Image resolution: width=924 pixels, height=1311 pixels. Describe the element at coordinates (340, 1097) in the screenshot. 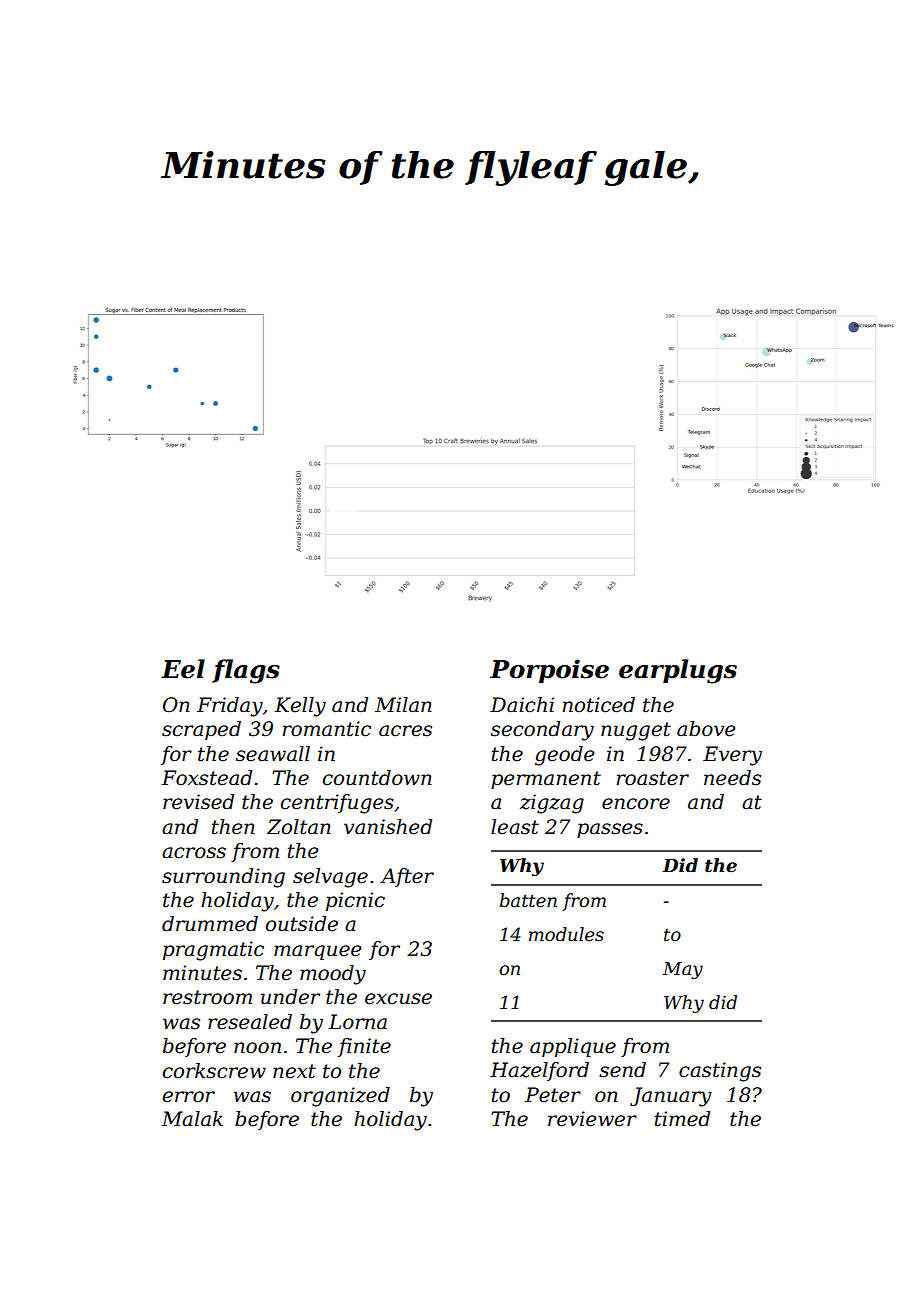

I see `organized` at that location.
